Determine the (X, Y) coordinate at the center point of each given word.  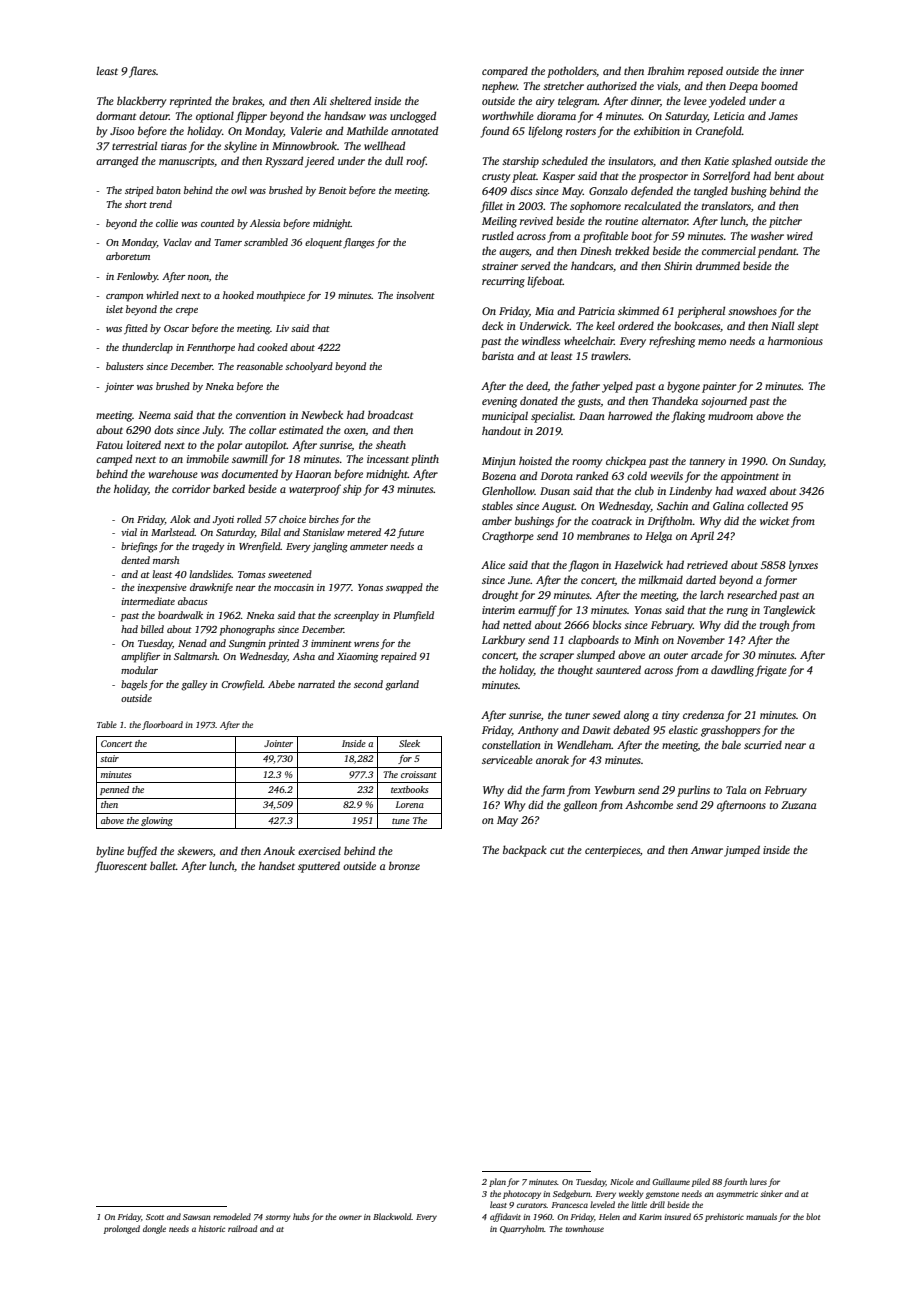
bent (784, 175)
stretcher (563, 85)
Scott (155, 1217)
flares (142, 72)
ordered (636, 325)
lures (758, 1181)
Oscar (176, 328)
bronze (404, 865)
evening (499, 402)
